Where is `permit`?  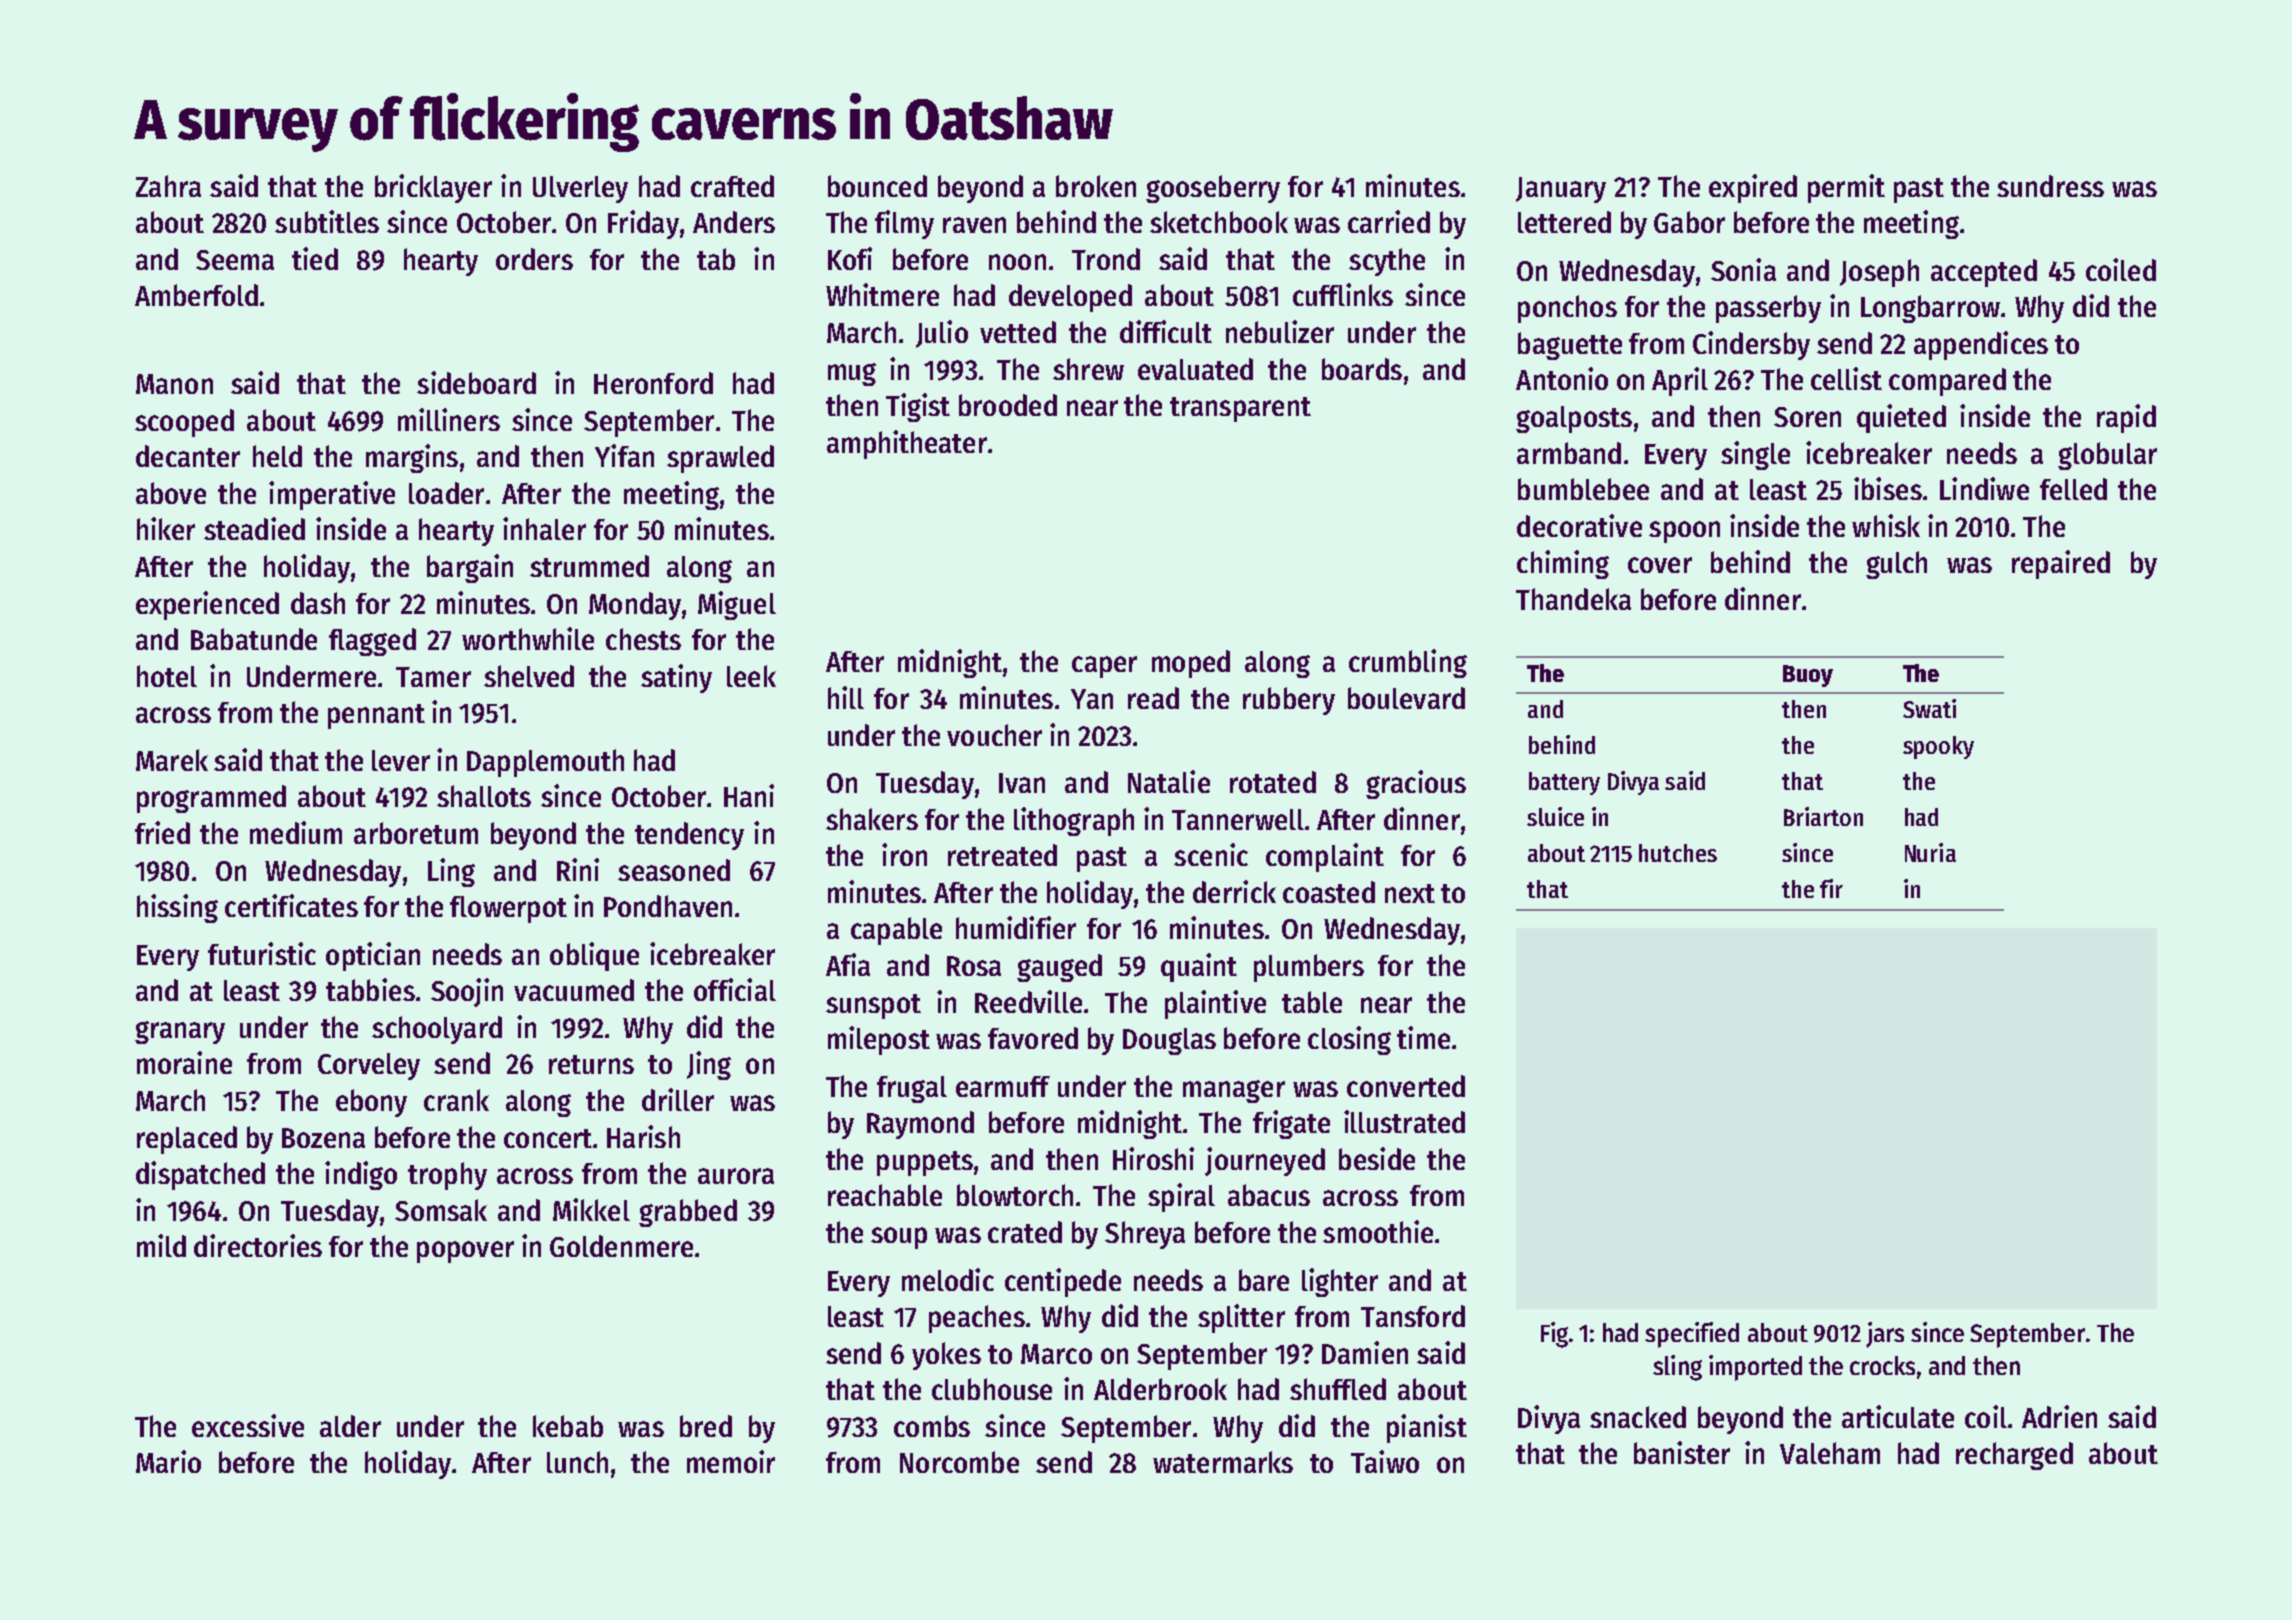 permit is located at coordinates (1846, 188).
